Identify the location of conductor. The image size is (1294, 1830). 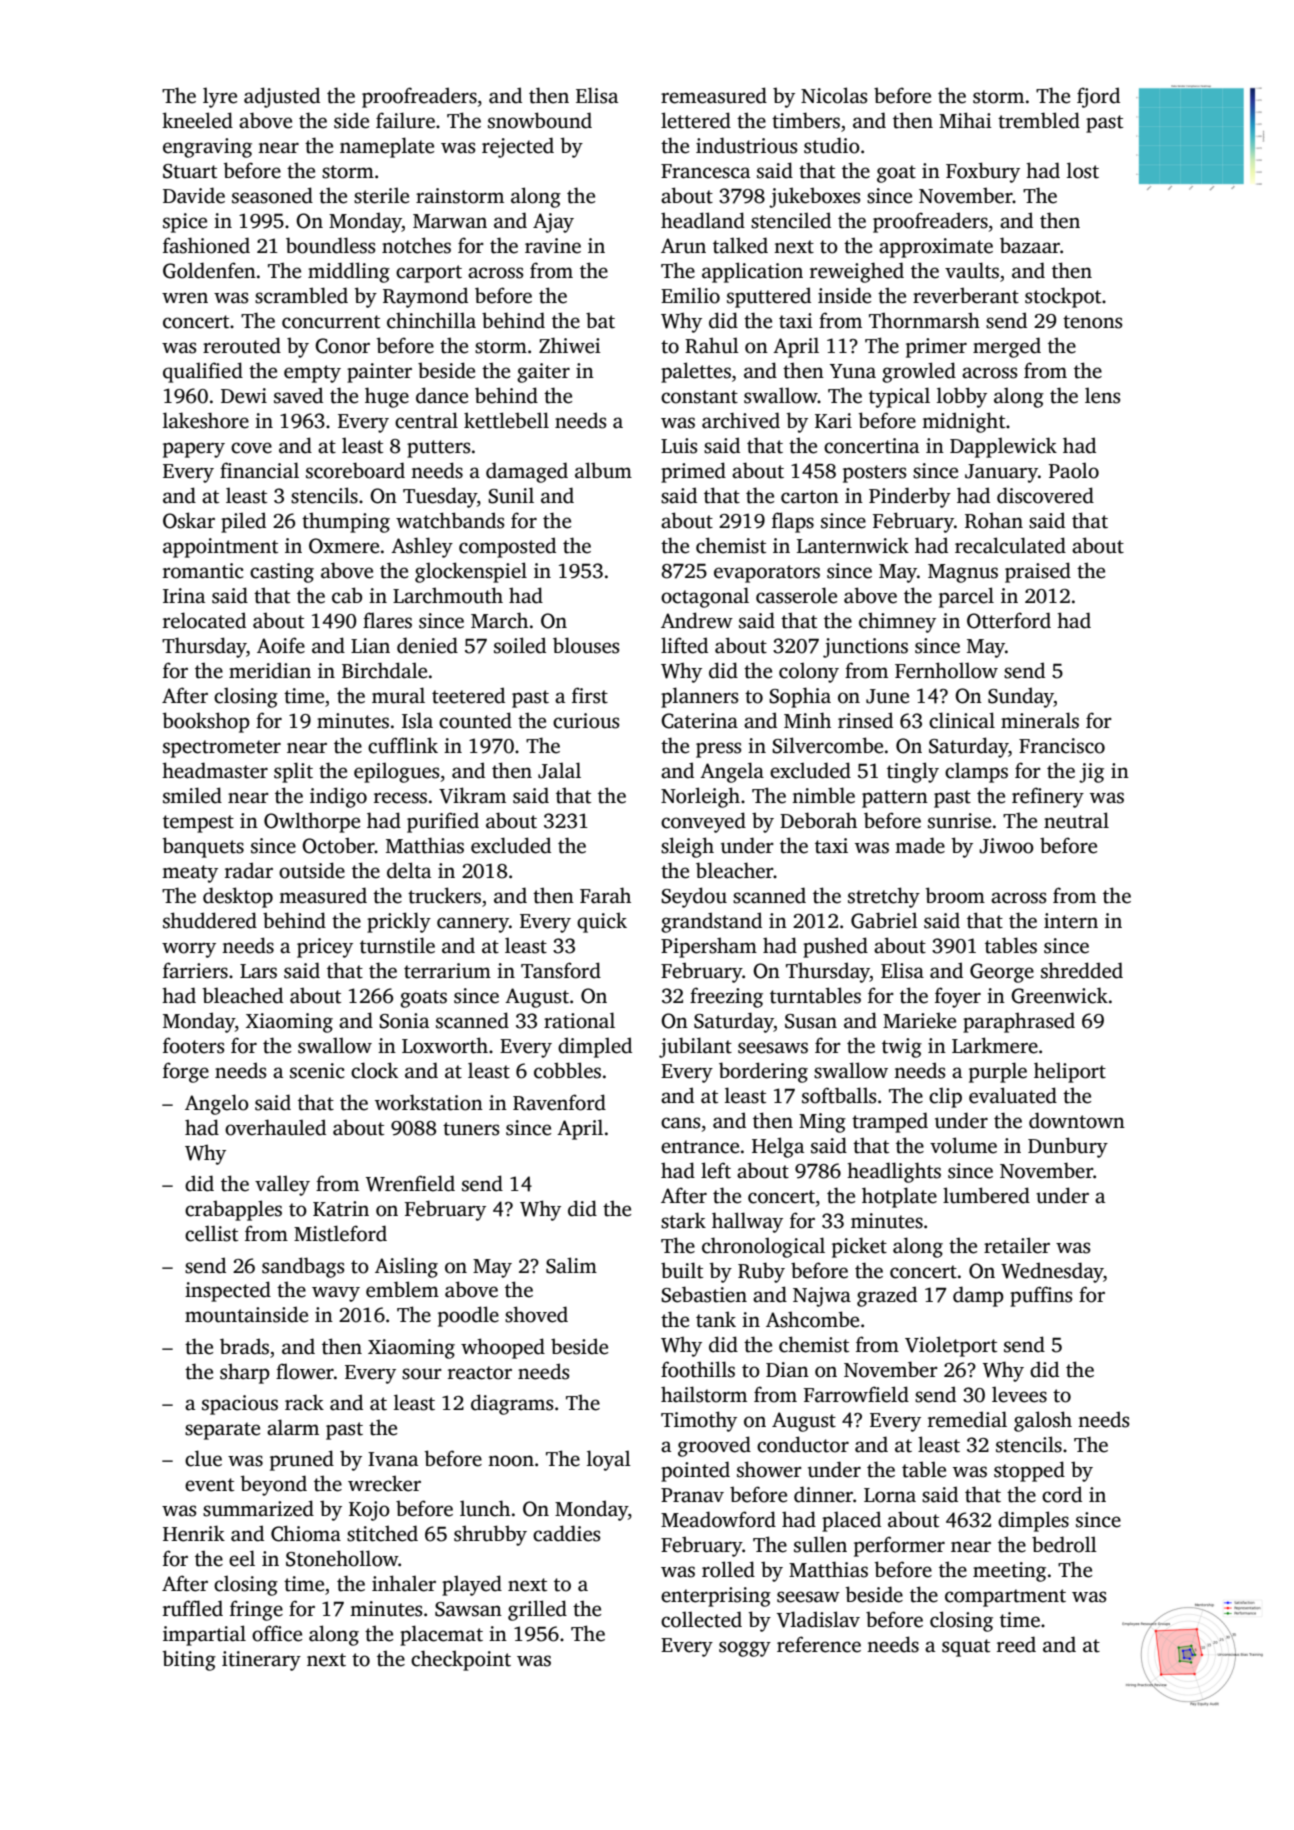
(803, 1444).
